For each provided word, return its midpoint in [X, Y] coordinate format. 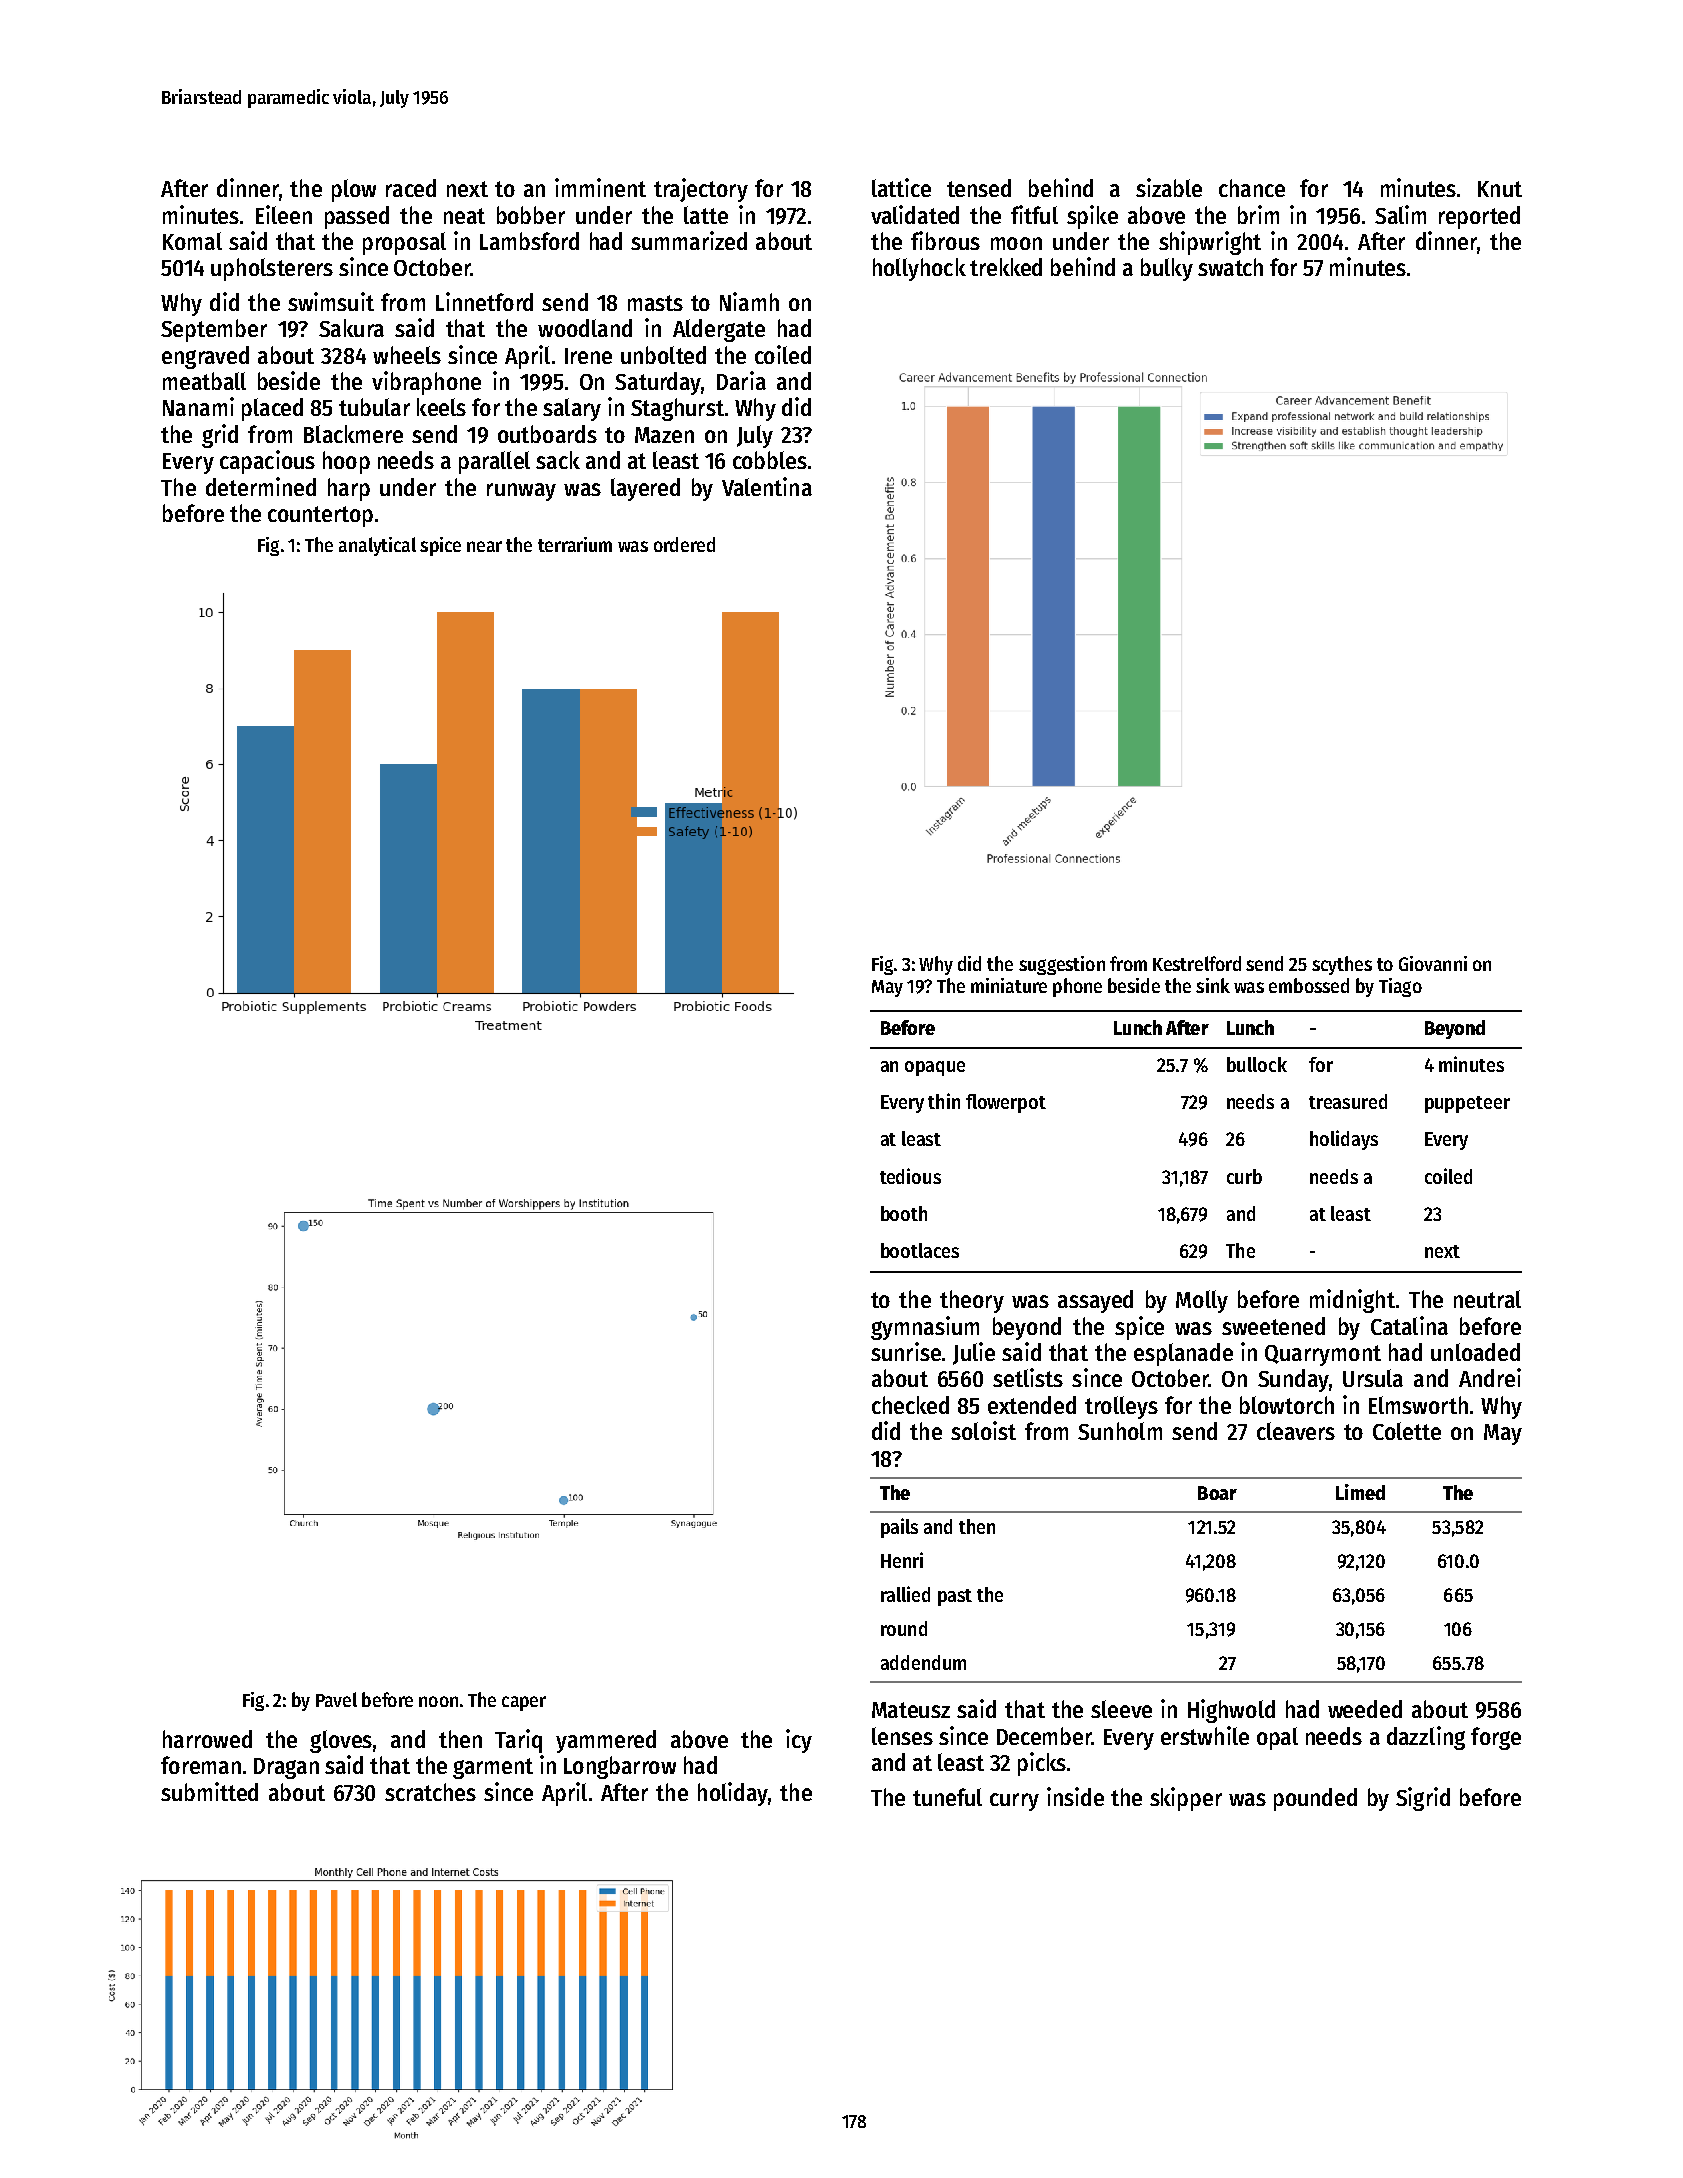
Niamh [749, 301]
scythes [1342, 965]
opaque [935, 1068]
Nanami [198, 406]
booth [904, 1213]
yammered [606, 1741]
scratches [430, 1792]
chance [1252, 188]
